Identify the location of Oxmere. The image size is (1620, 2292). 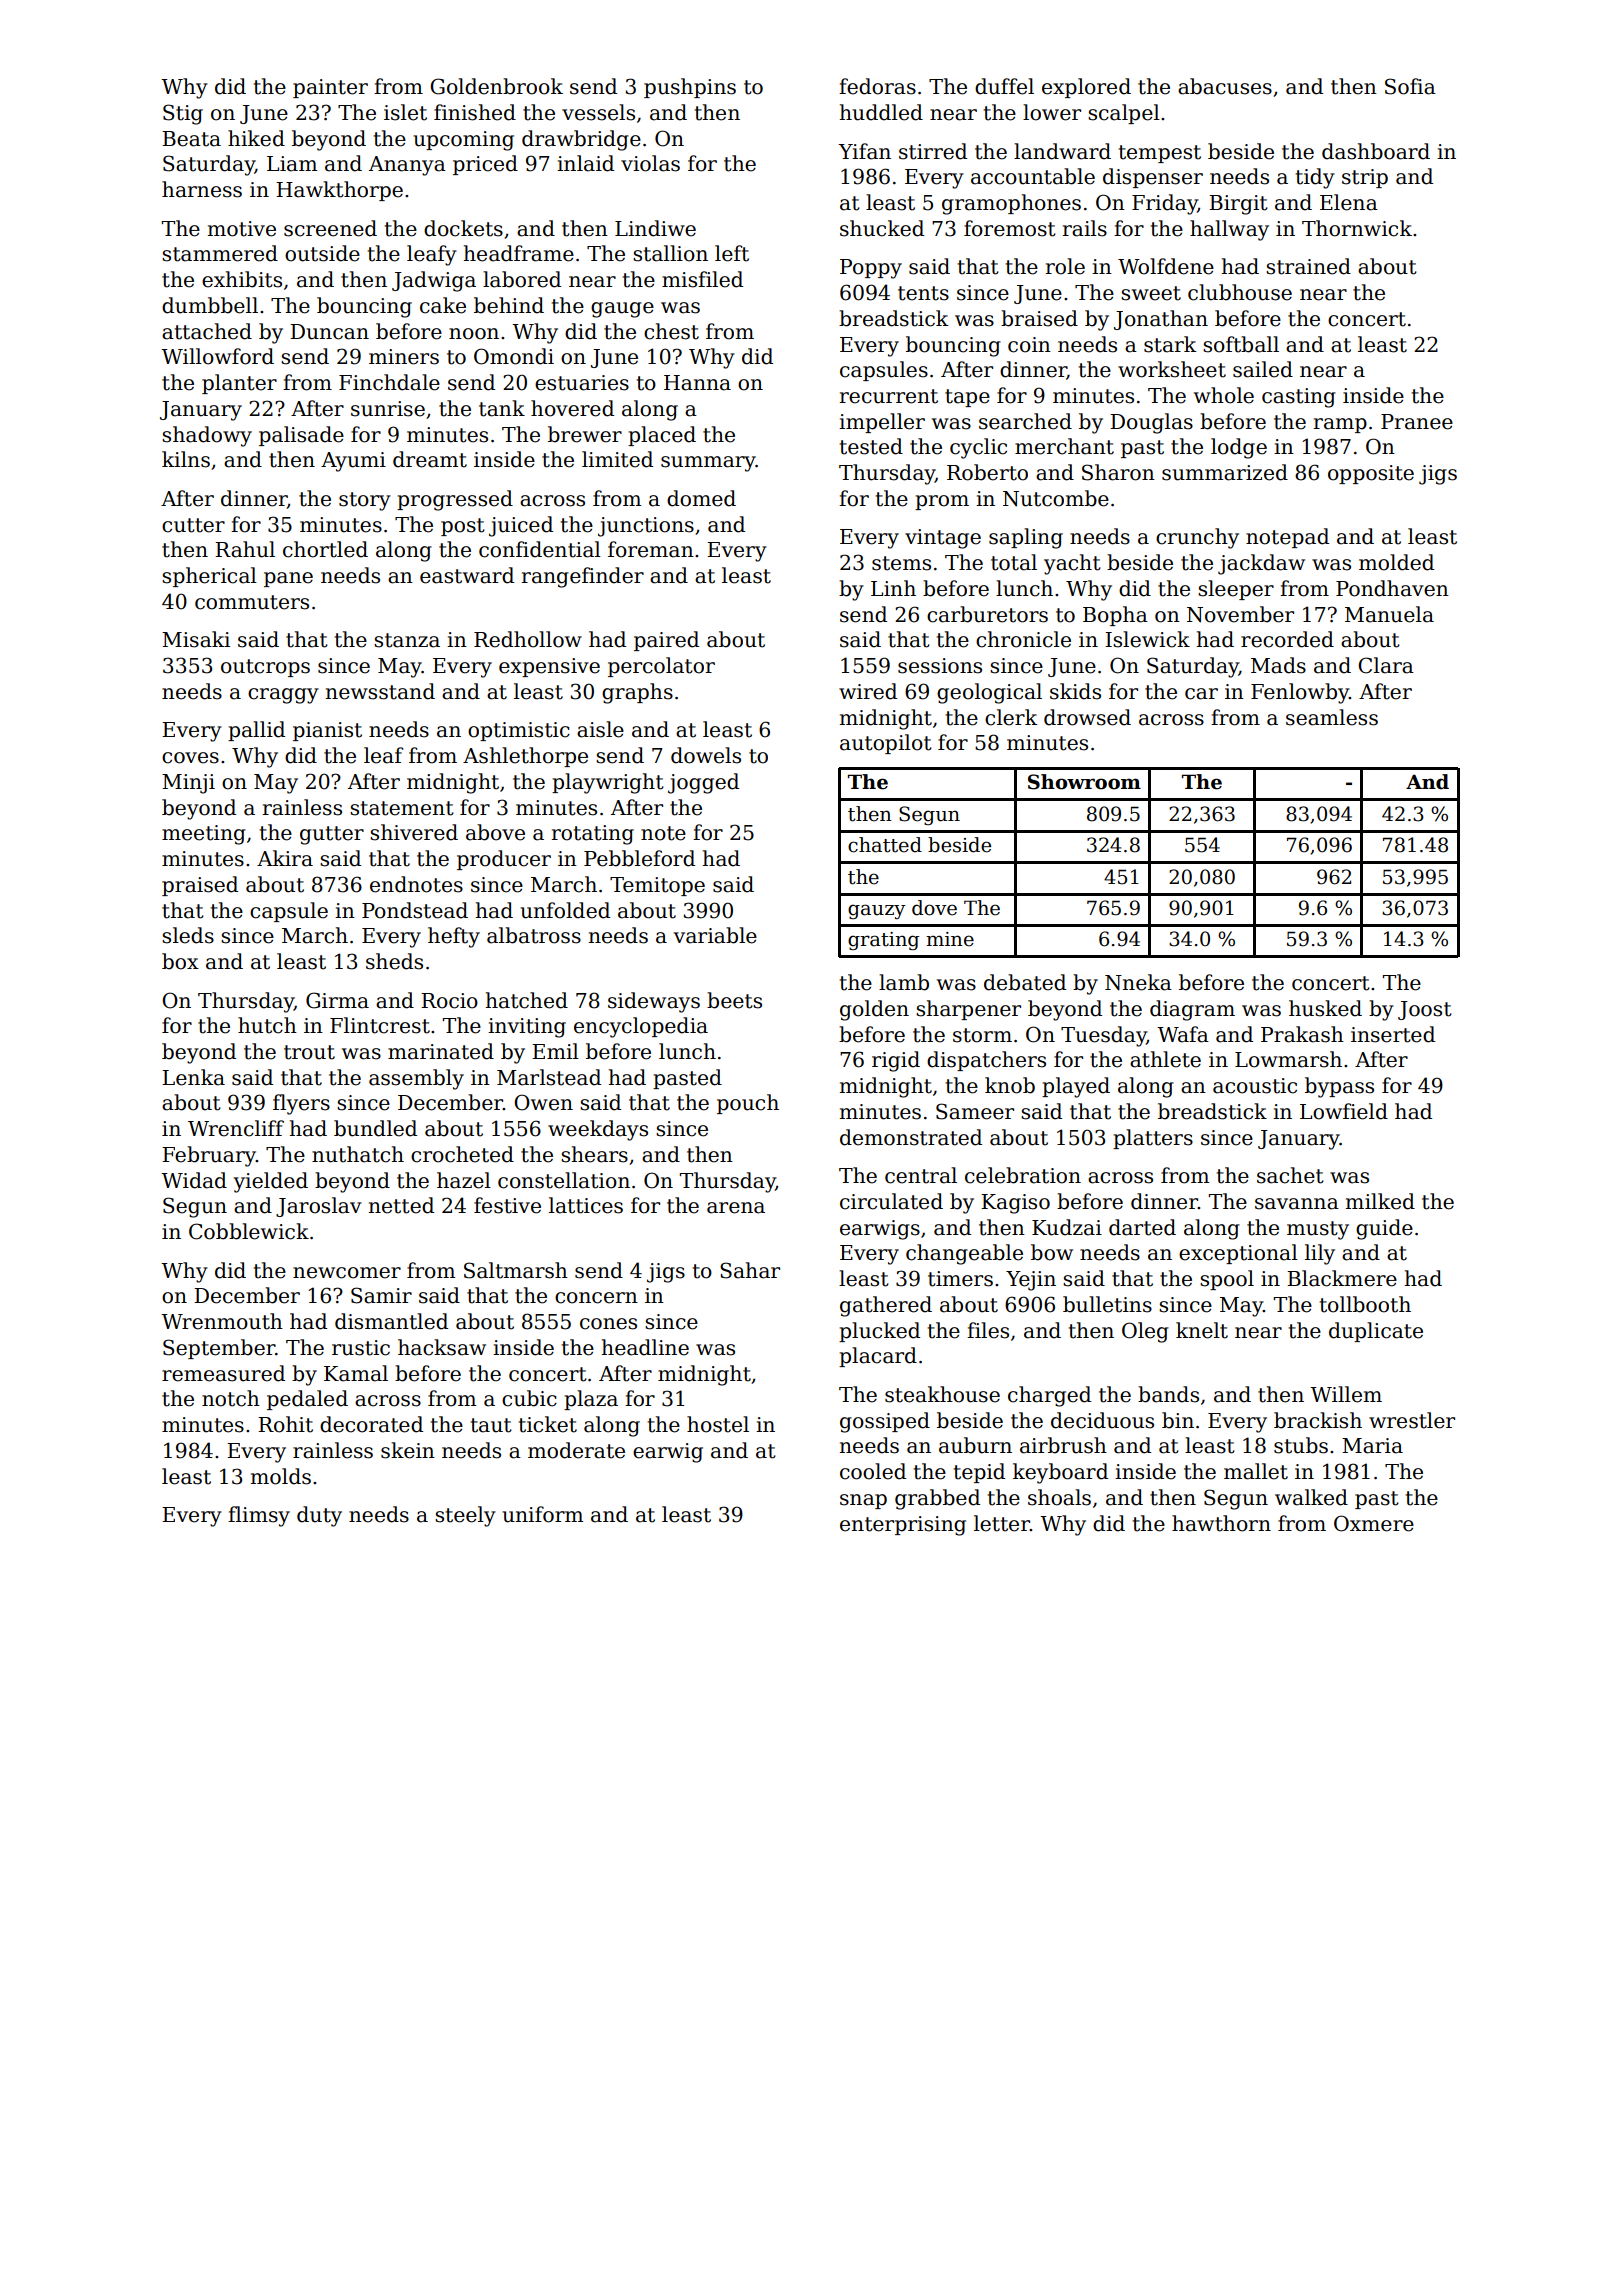
(1374, 1523).
